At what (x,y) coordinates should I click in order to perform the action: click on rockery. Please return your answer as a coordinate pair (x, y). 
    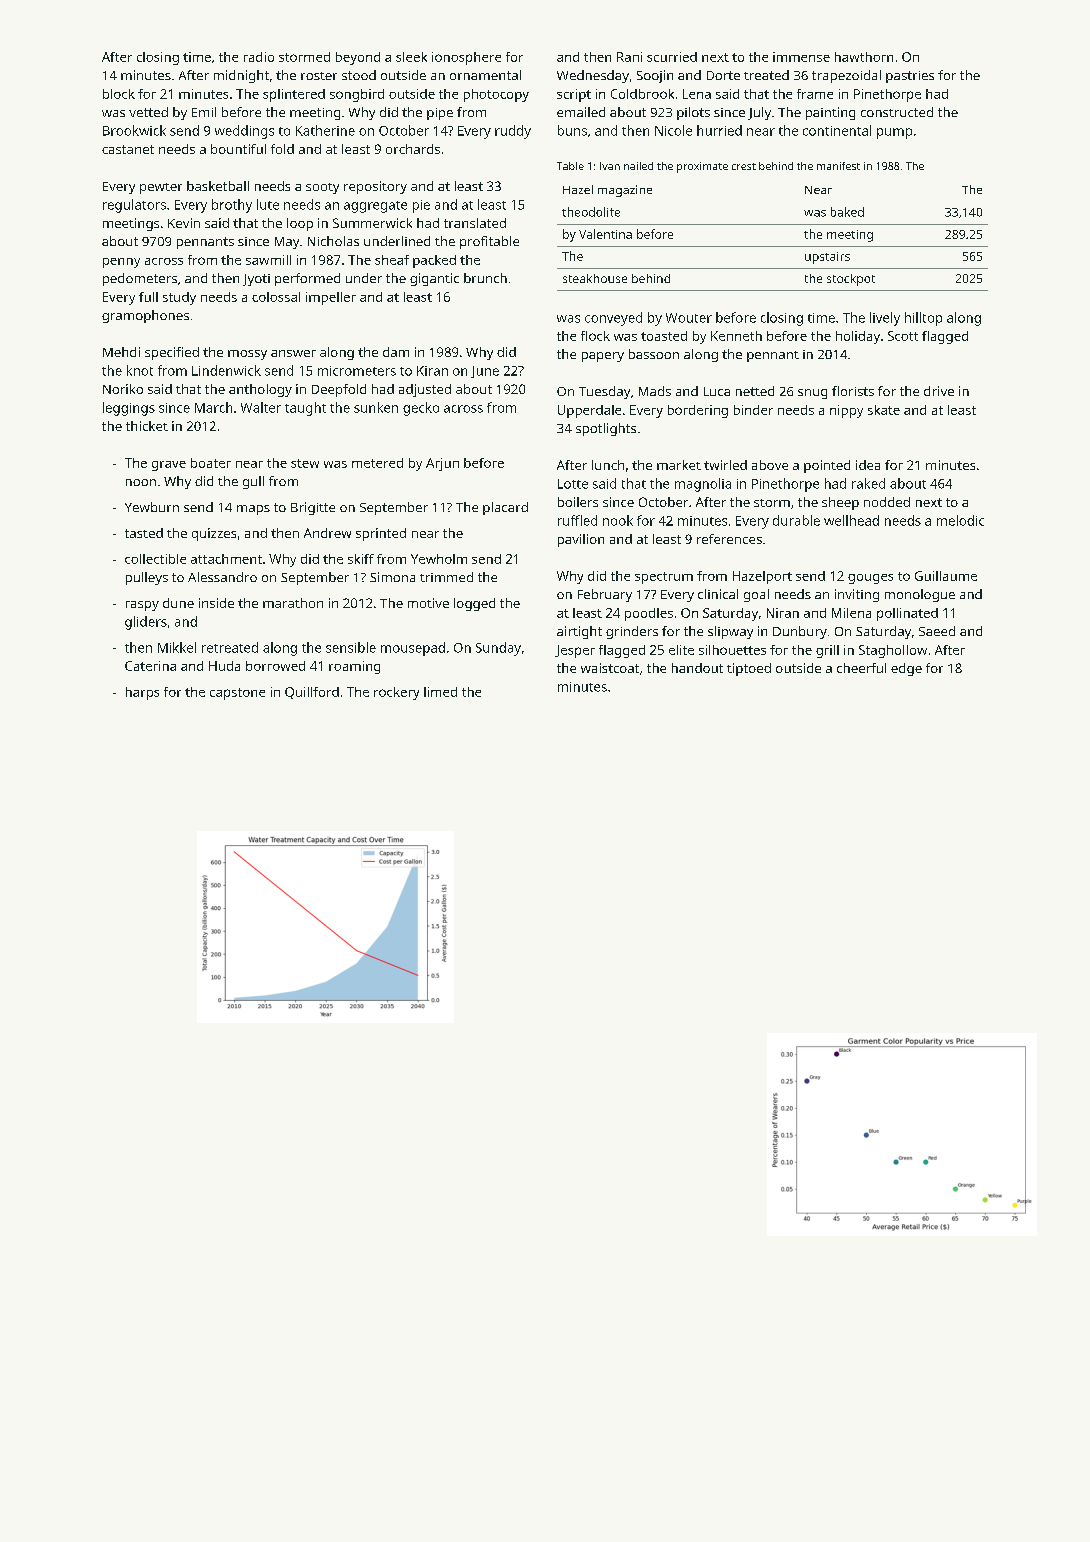
    Looking at the image, I should click on (396, 693).
